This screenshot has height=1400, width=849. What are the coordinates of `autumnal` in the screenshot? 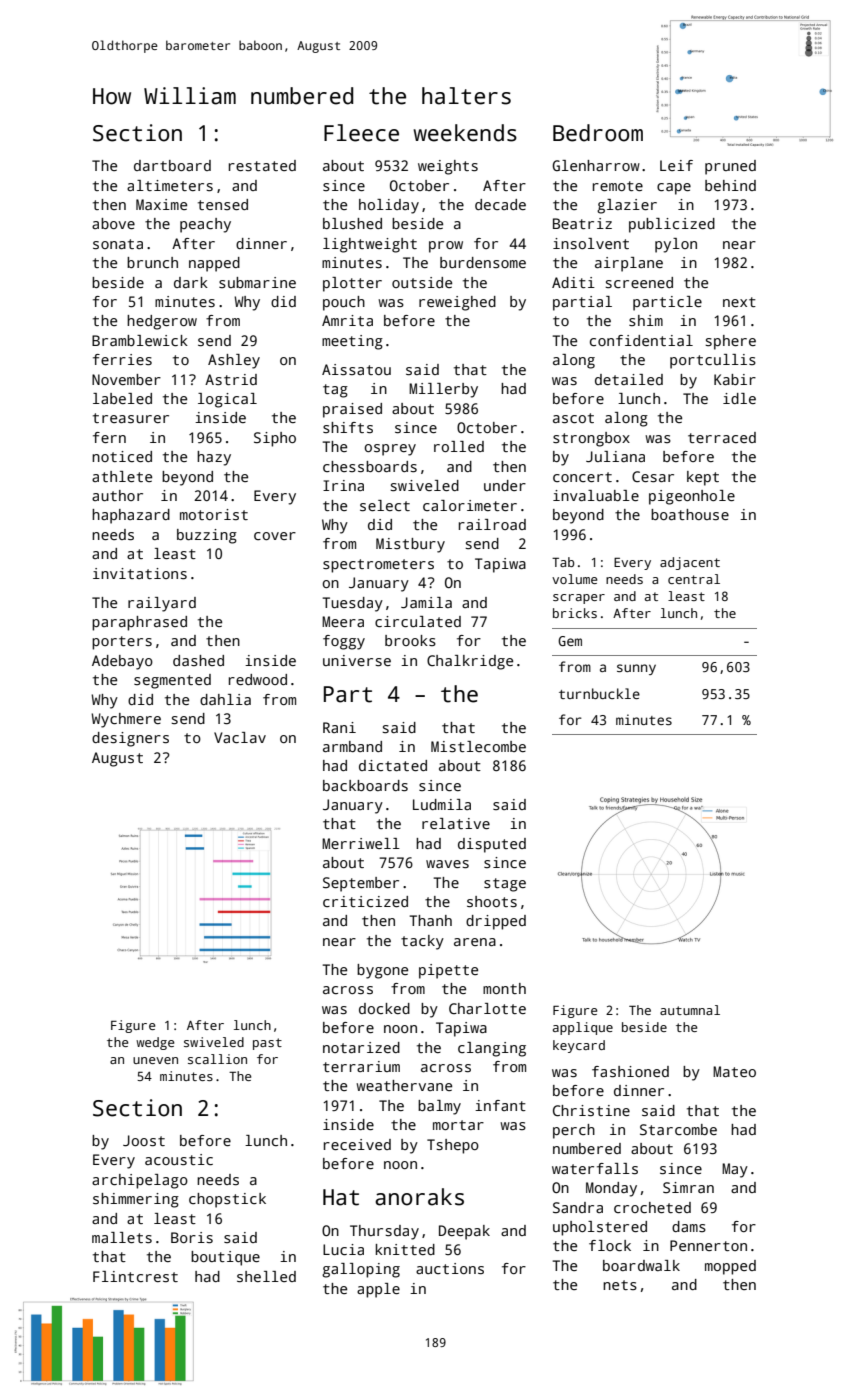 It's located at (690, 1010).
